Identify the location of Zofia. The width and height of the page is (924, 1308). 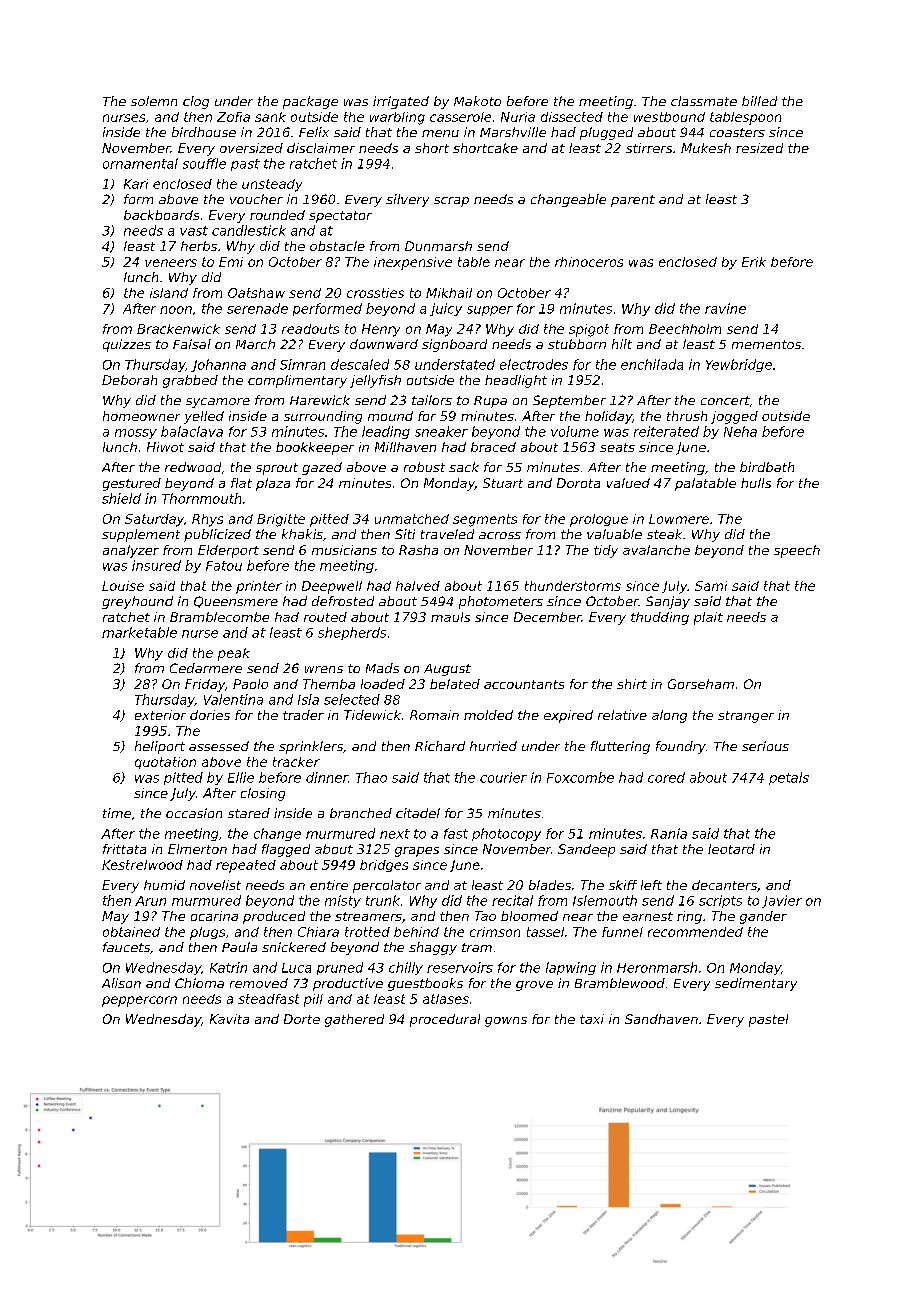
(233, 117).
